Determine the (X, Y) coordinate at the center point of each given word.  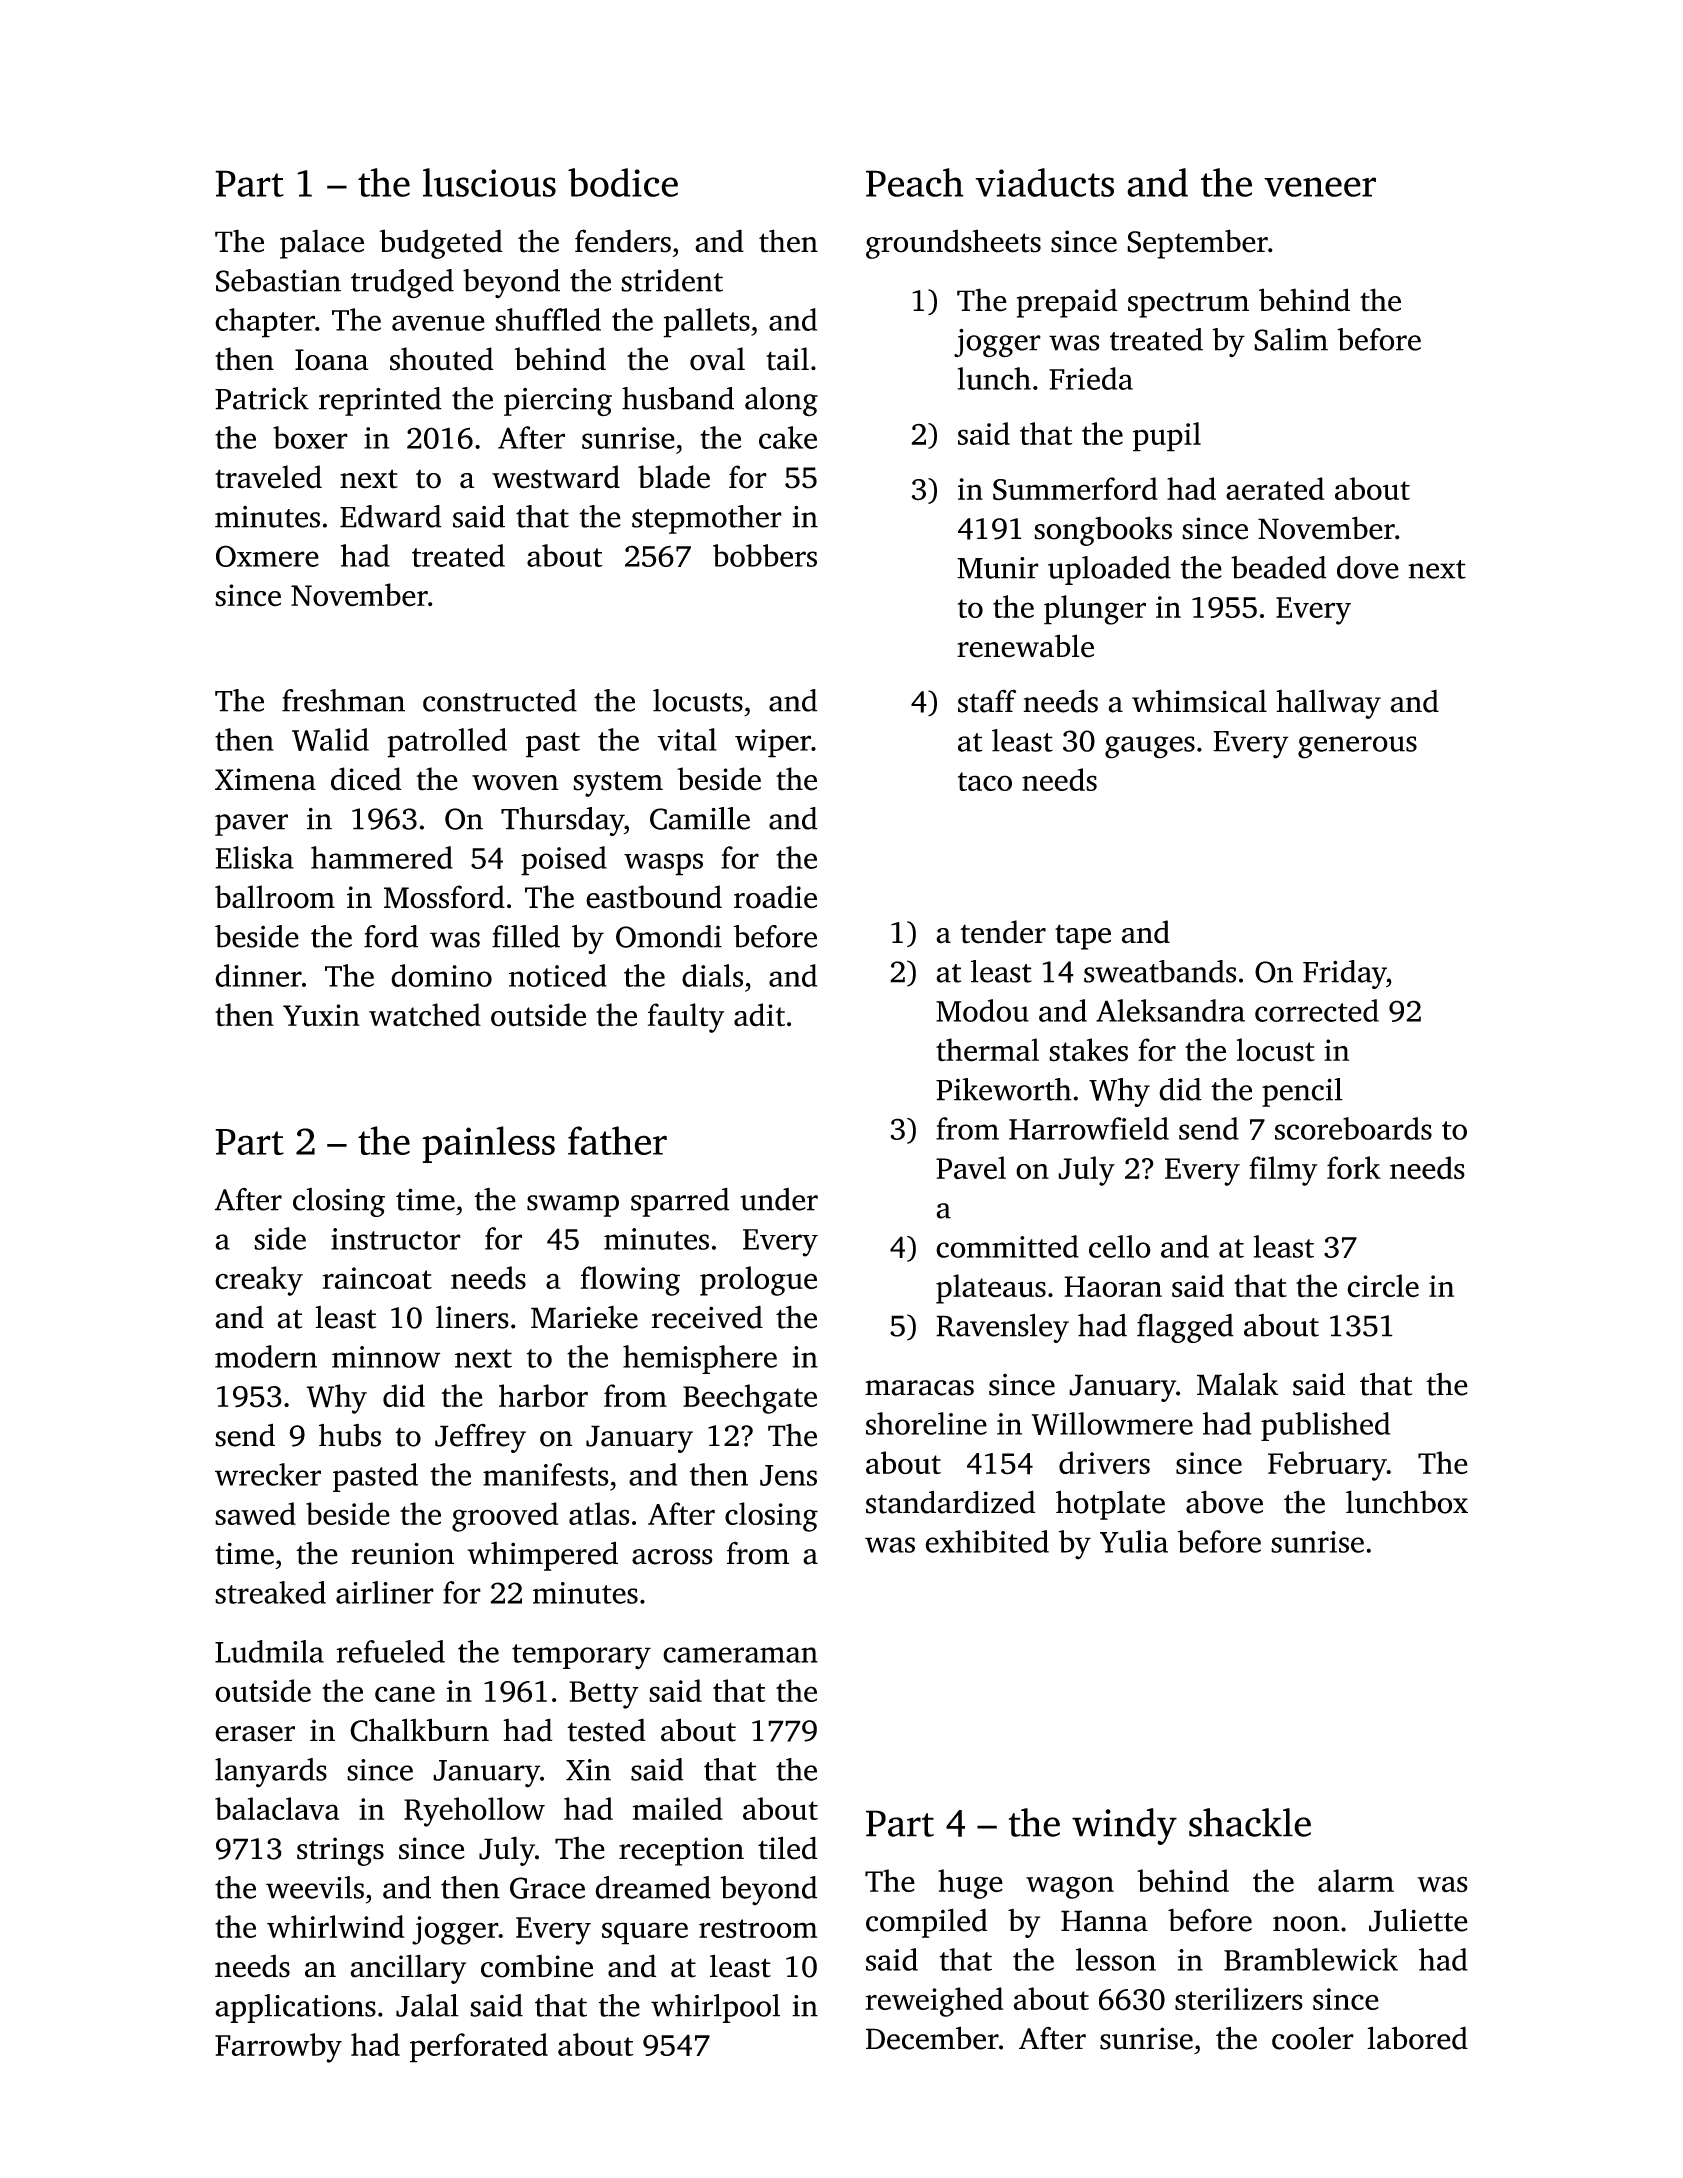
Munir (998, 568)
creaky (259, 1281)
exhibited (987, 1541)
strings (340, 1851)
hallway (1328, 704)
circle (1383, 1286)
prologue (758, 1281)
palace (322, 244)
